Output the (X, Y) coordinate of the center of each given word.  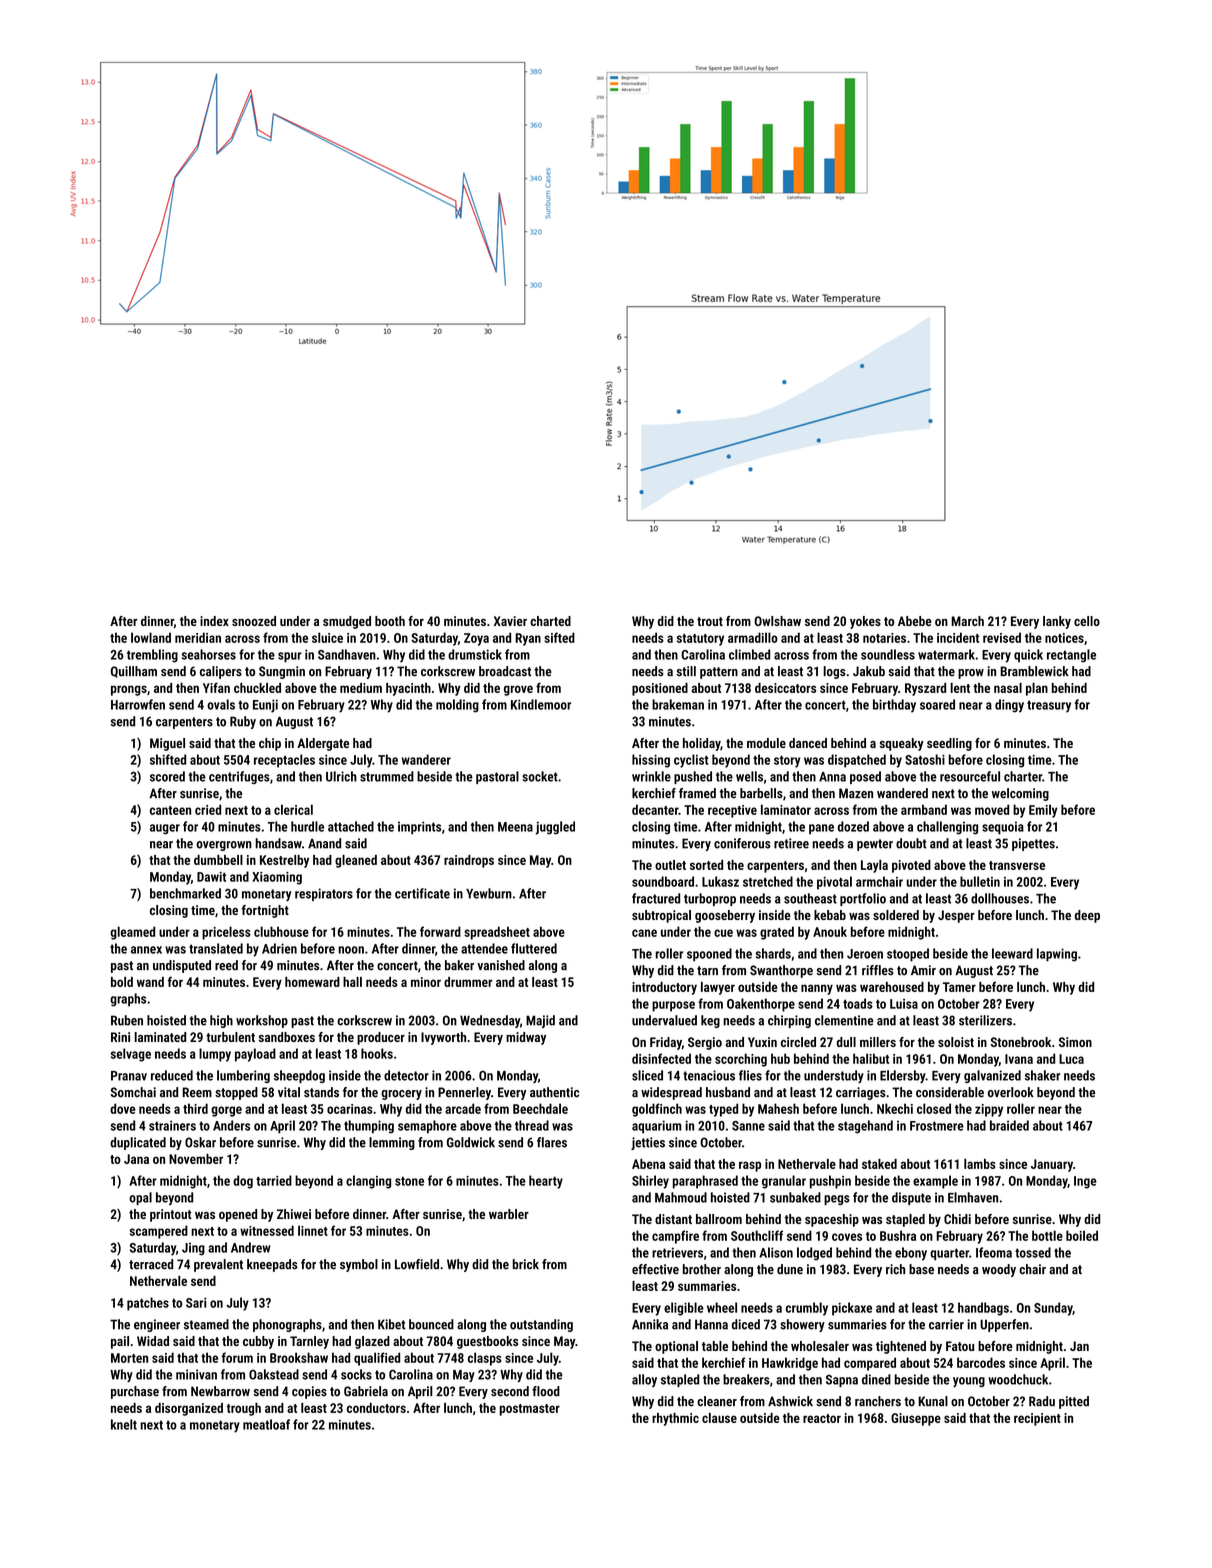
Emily (1043, 811)
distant (673, 1219)
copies (309, 1392)
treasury (1049, 706)
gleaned (356, 861)
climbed (749, 654)
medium (361, 688)
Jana (136, 1159)
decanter (655, 809)
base (921, 1269)
